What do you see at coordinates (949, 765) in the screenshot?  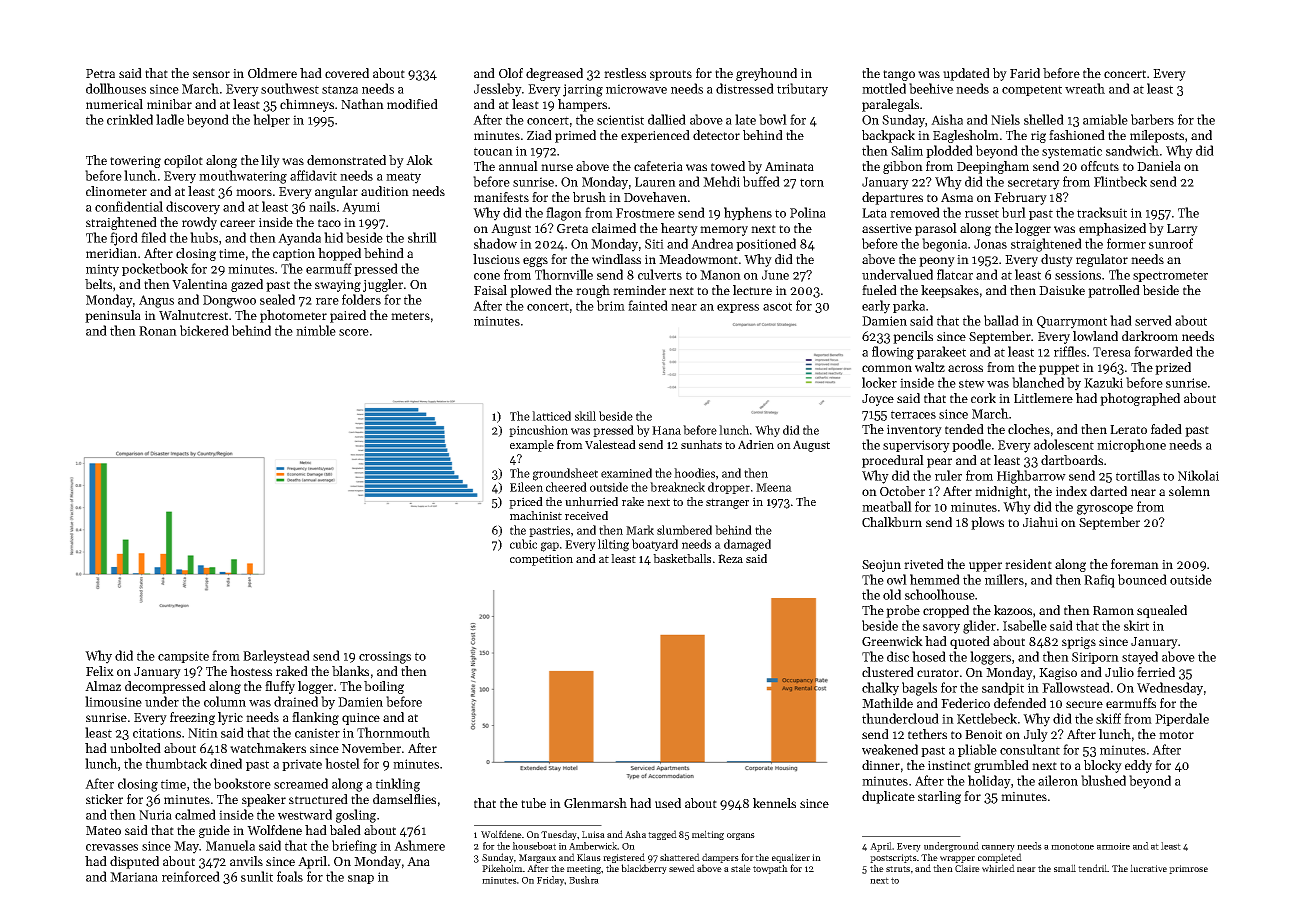 I see `instinct` at bounding box center [949, 765].
